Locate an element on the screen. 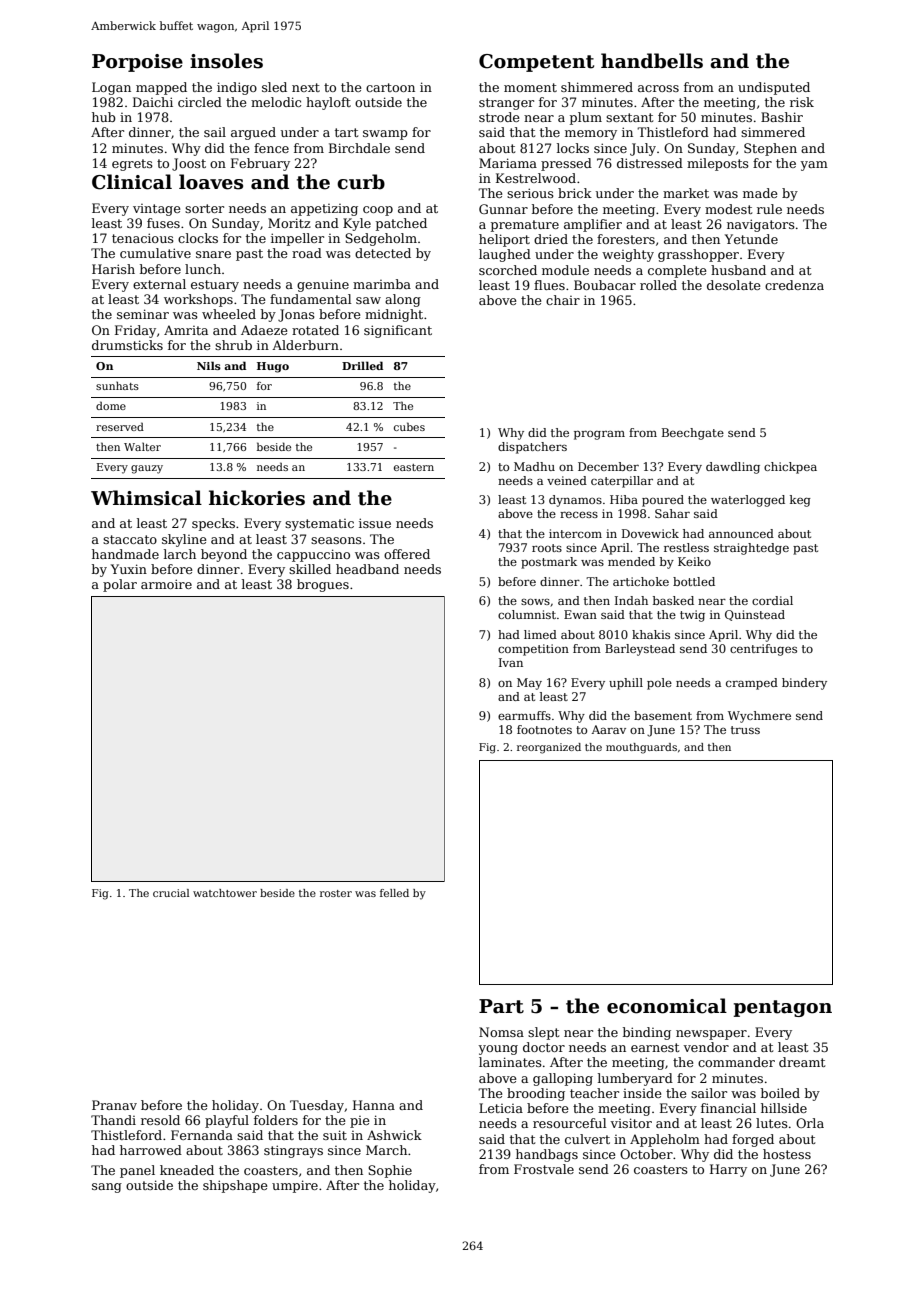  brick is located at coordinates (575, 193).
